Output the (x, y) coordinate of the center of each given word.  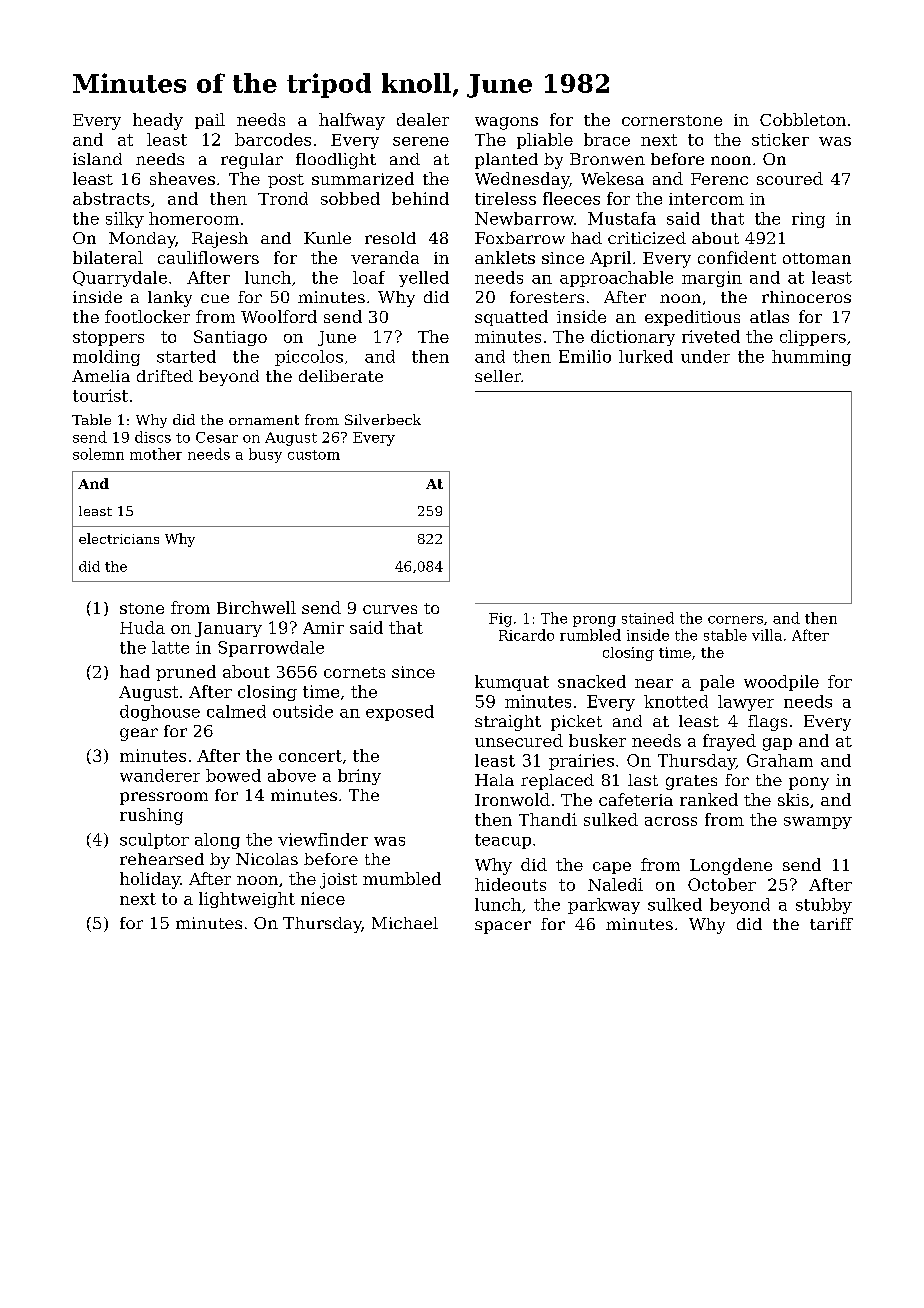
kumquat (512, 683)
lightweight (247, 900)
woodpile (781, 683)
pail (210, 121)
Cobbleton (803, 119)
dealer (423, 119)
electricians (119, 538)
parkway (604, 906)
